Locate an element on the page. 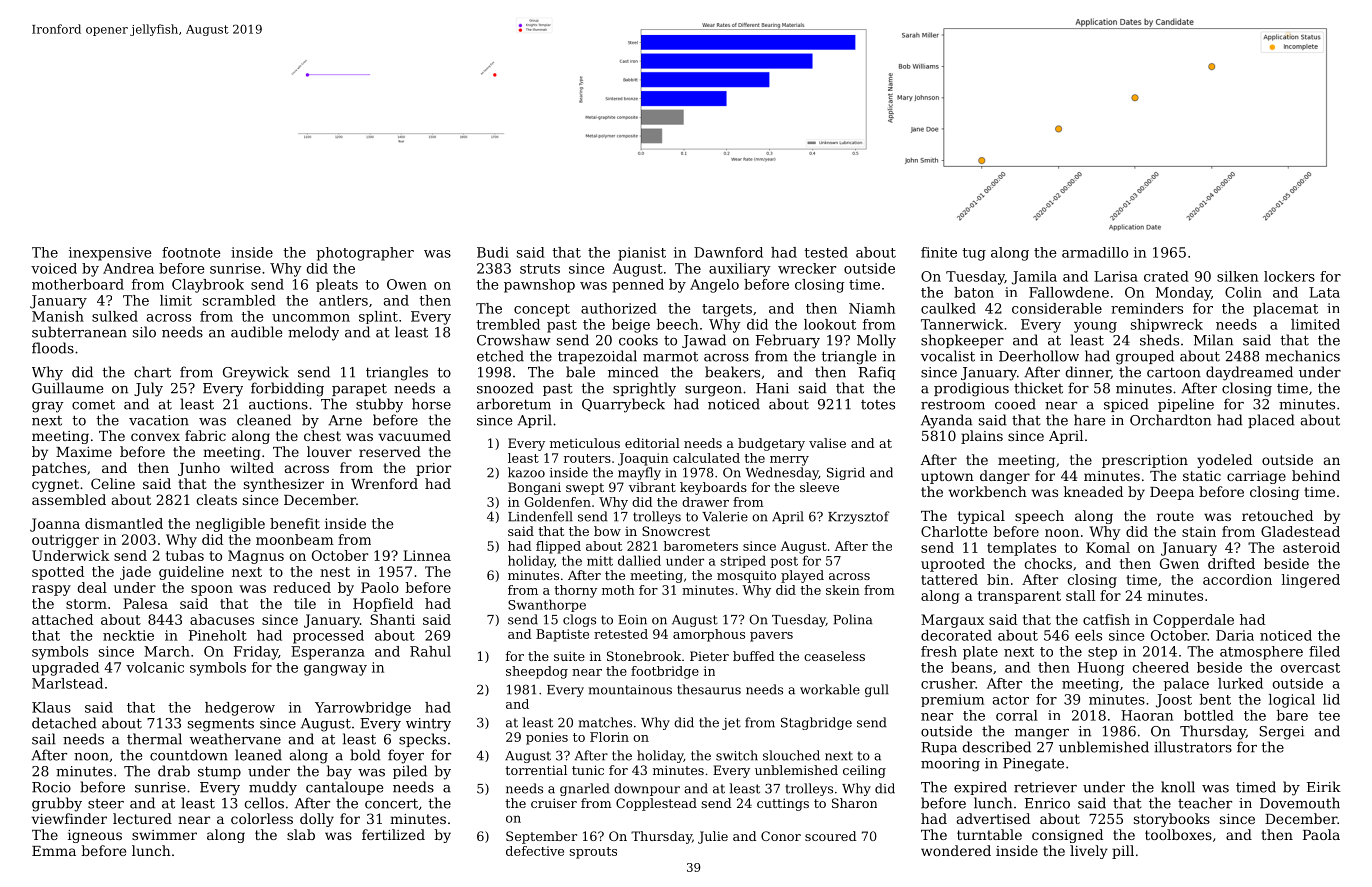  behind is located at coordinates (1316, 475).
